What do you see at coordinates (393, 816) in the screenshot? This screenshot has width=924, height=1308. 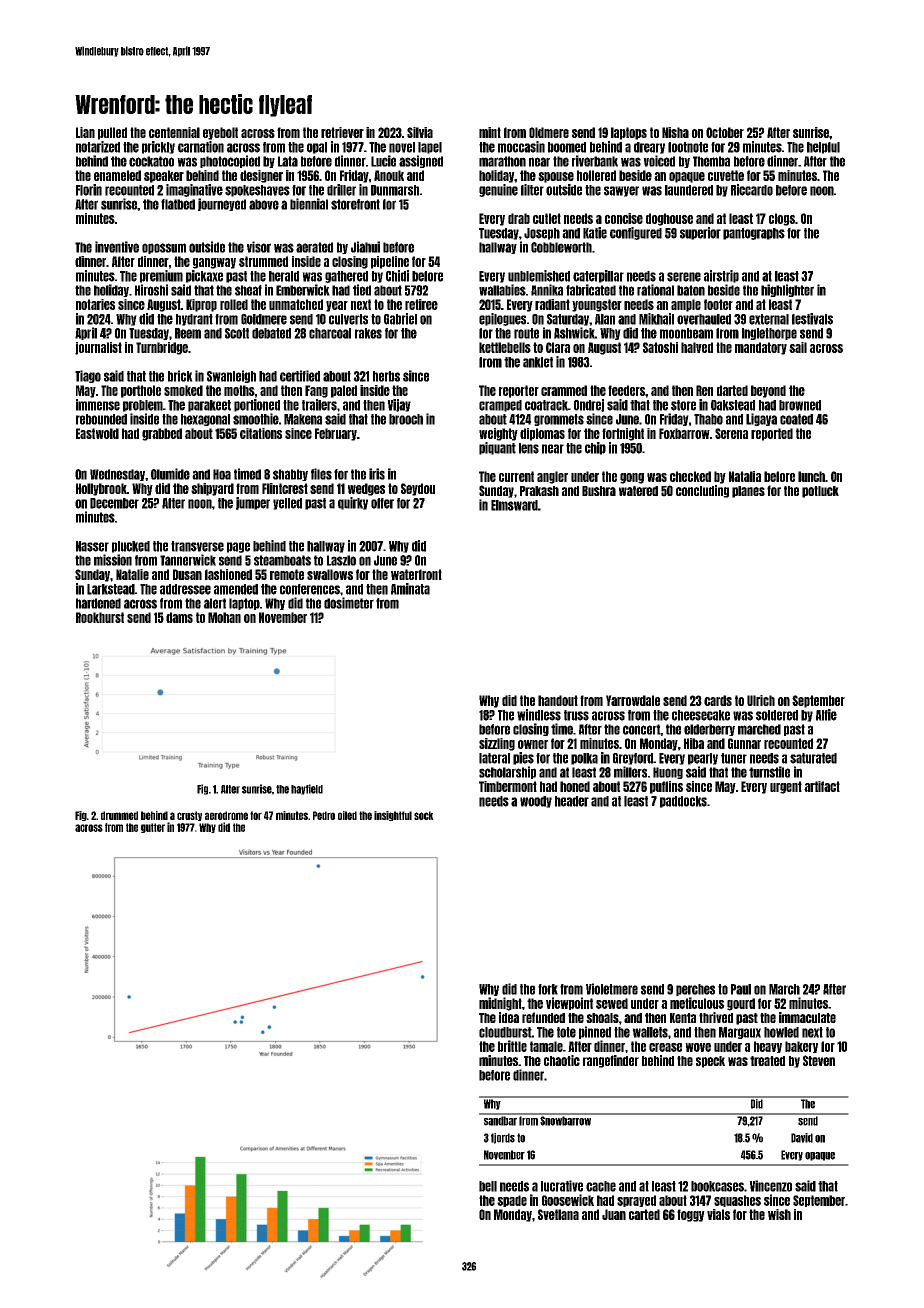 I see `insightful` at bounding box center [393, 816].
